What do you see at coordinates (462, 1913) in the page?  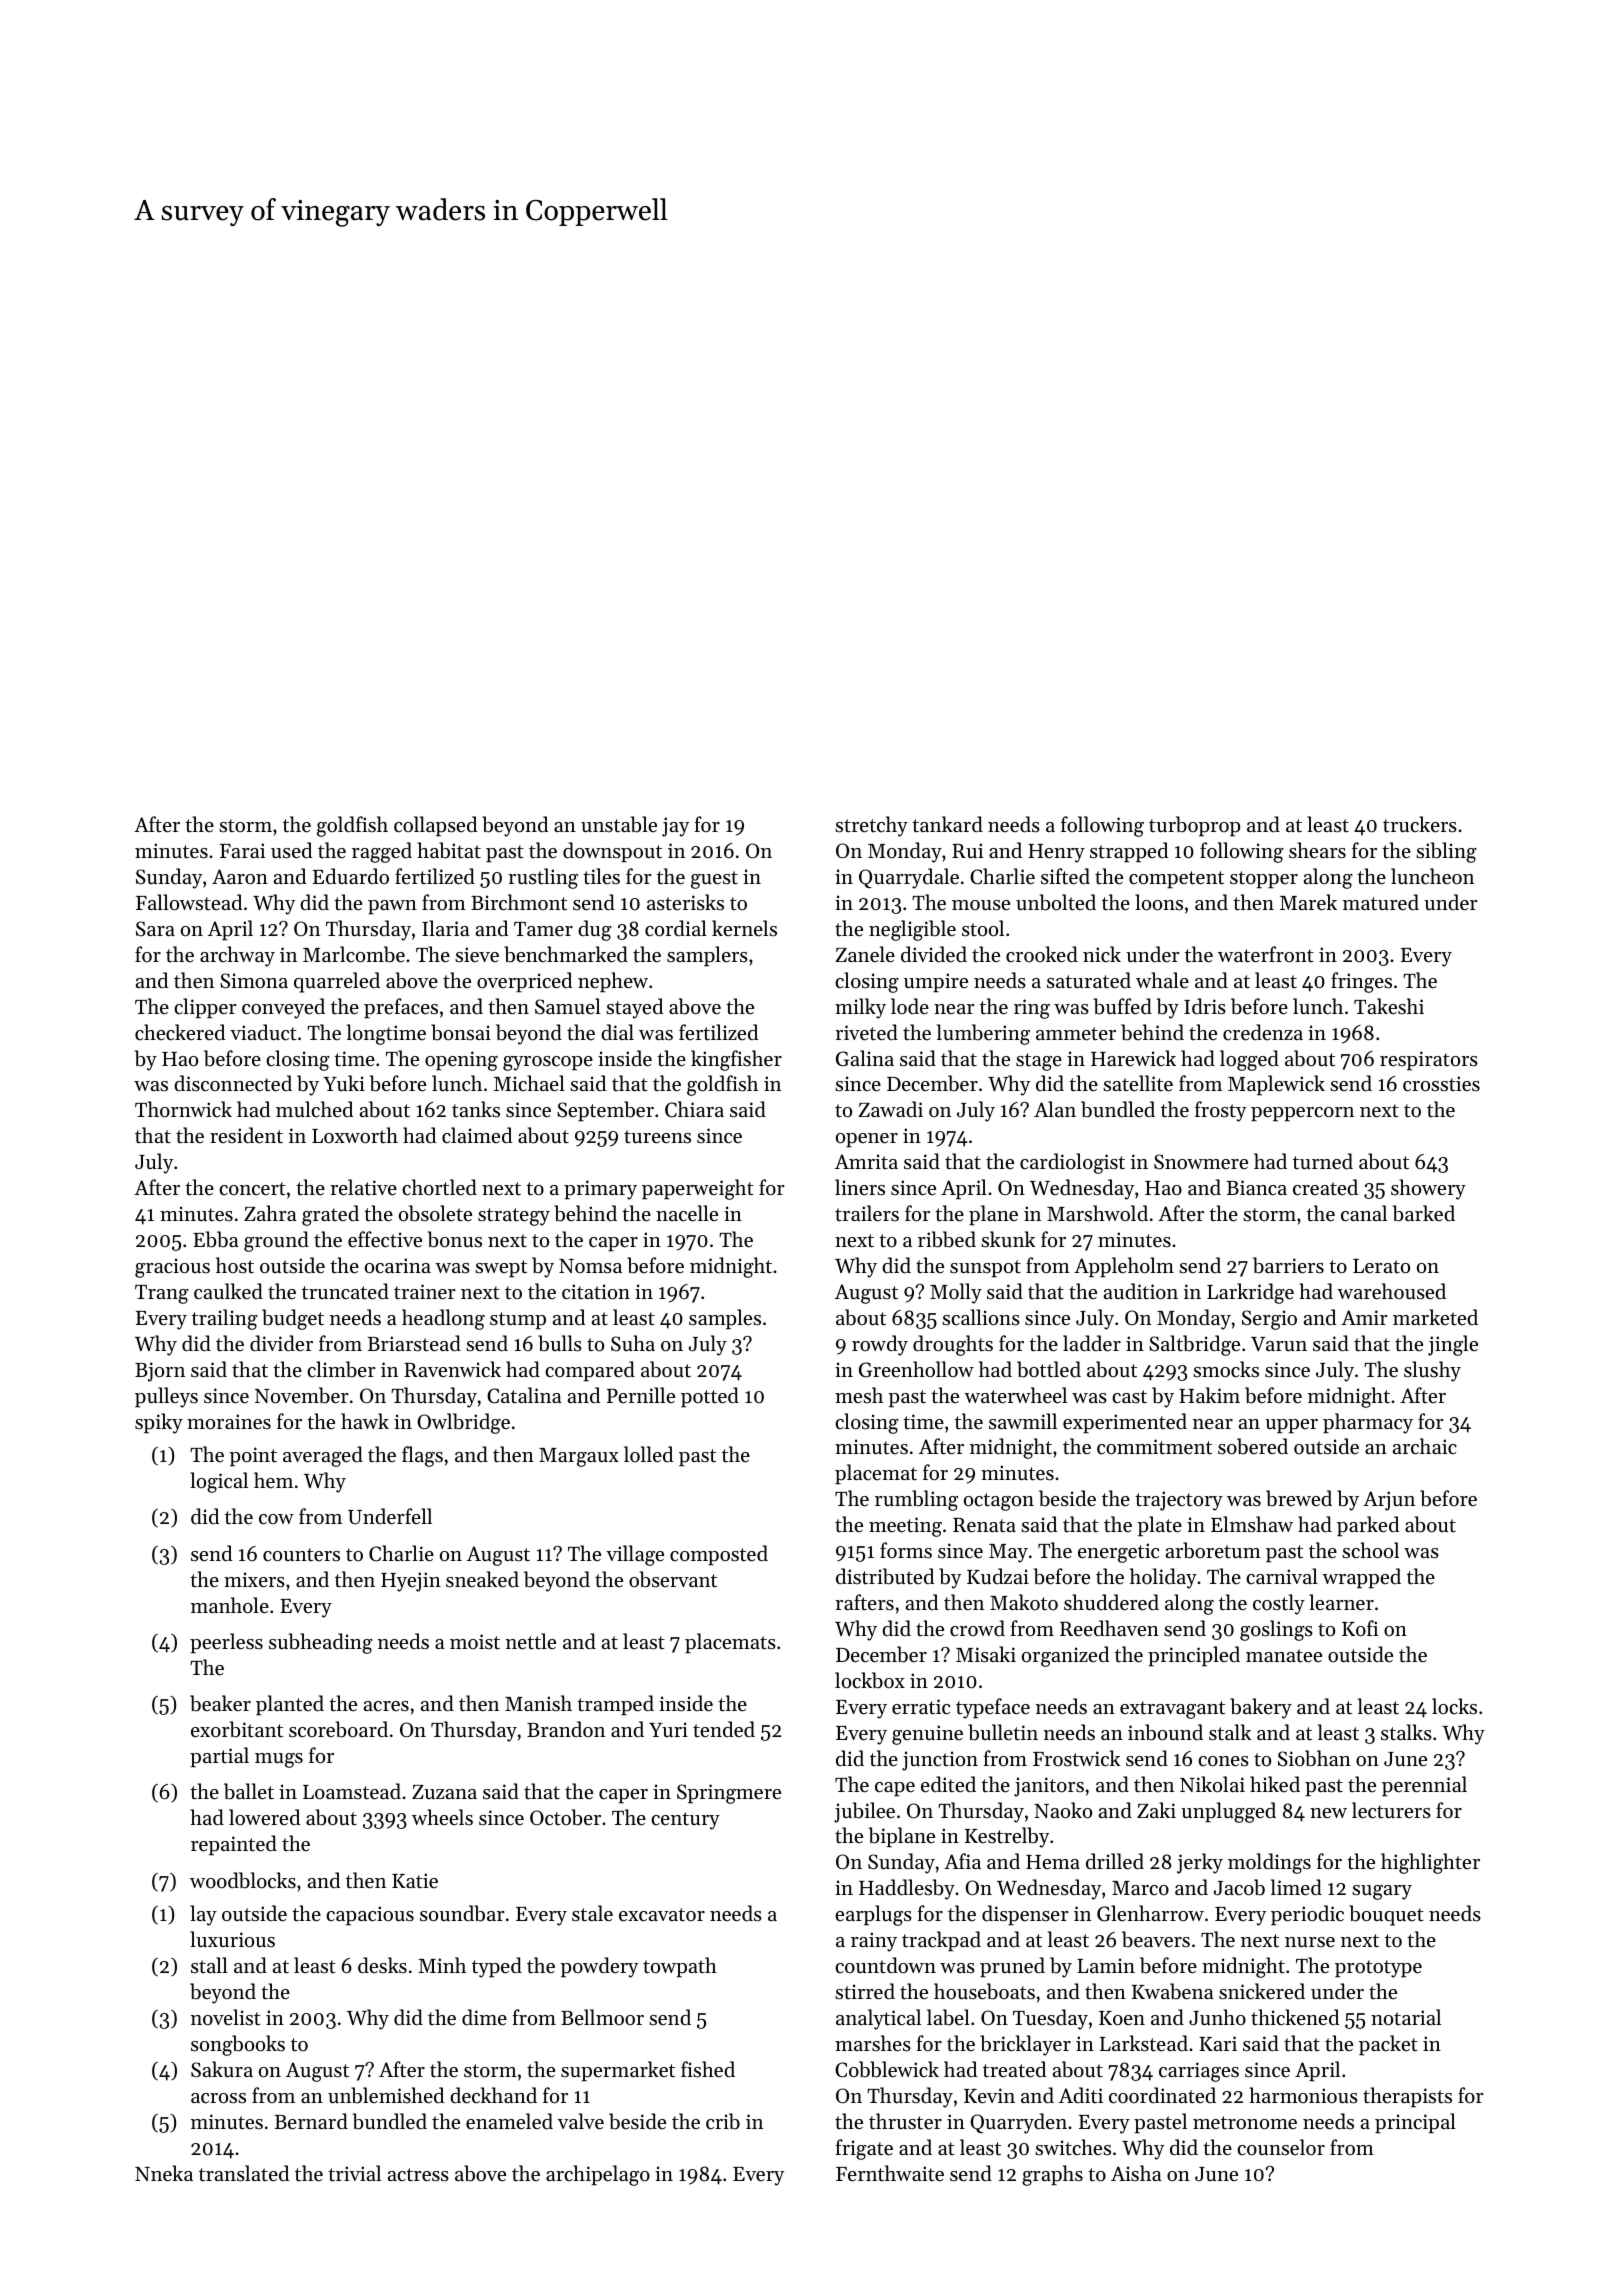 I see `soundbar` at bounding box center [462, 1913].
